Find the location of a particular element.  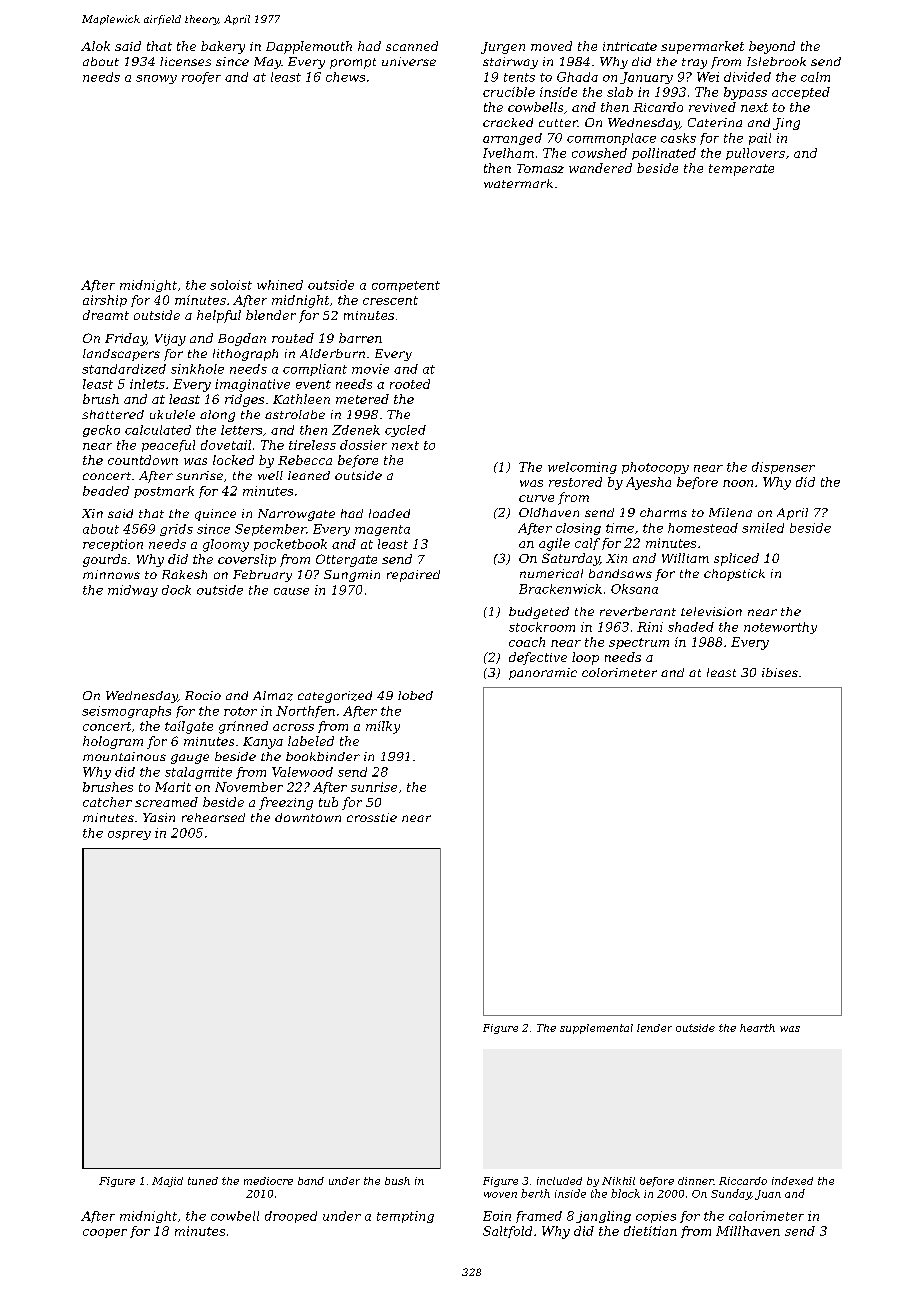

categorized is located at coordinates (335, 697).
